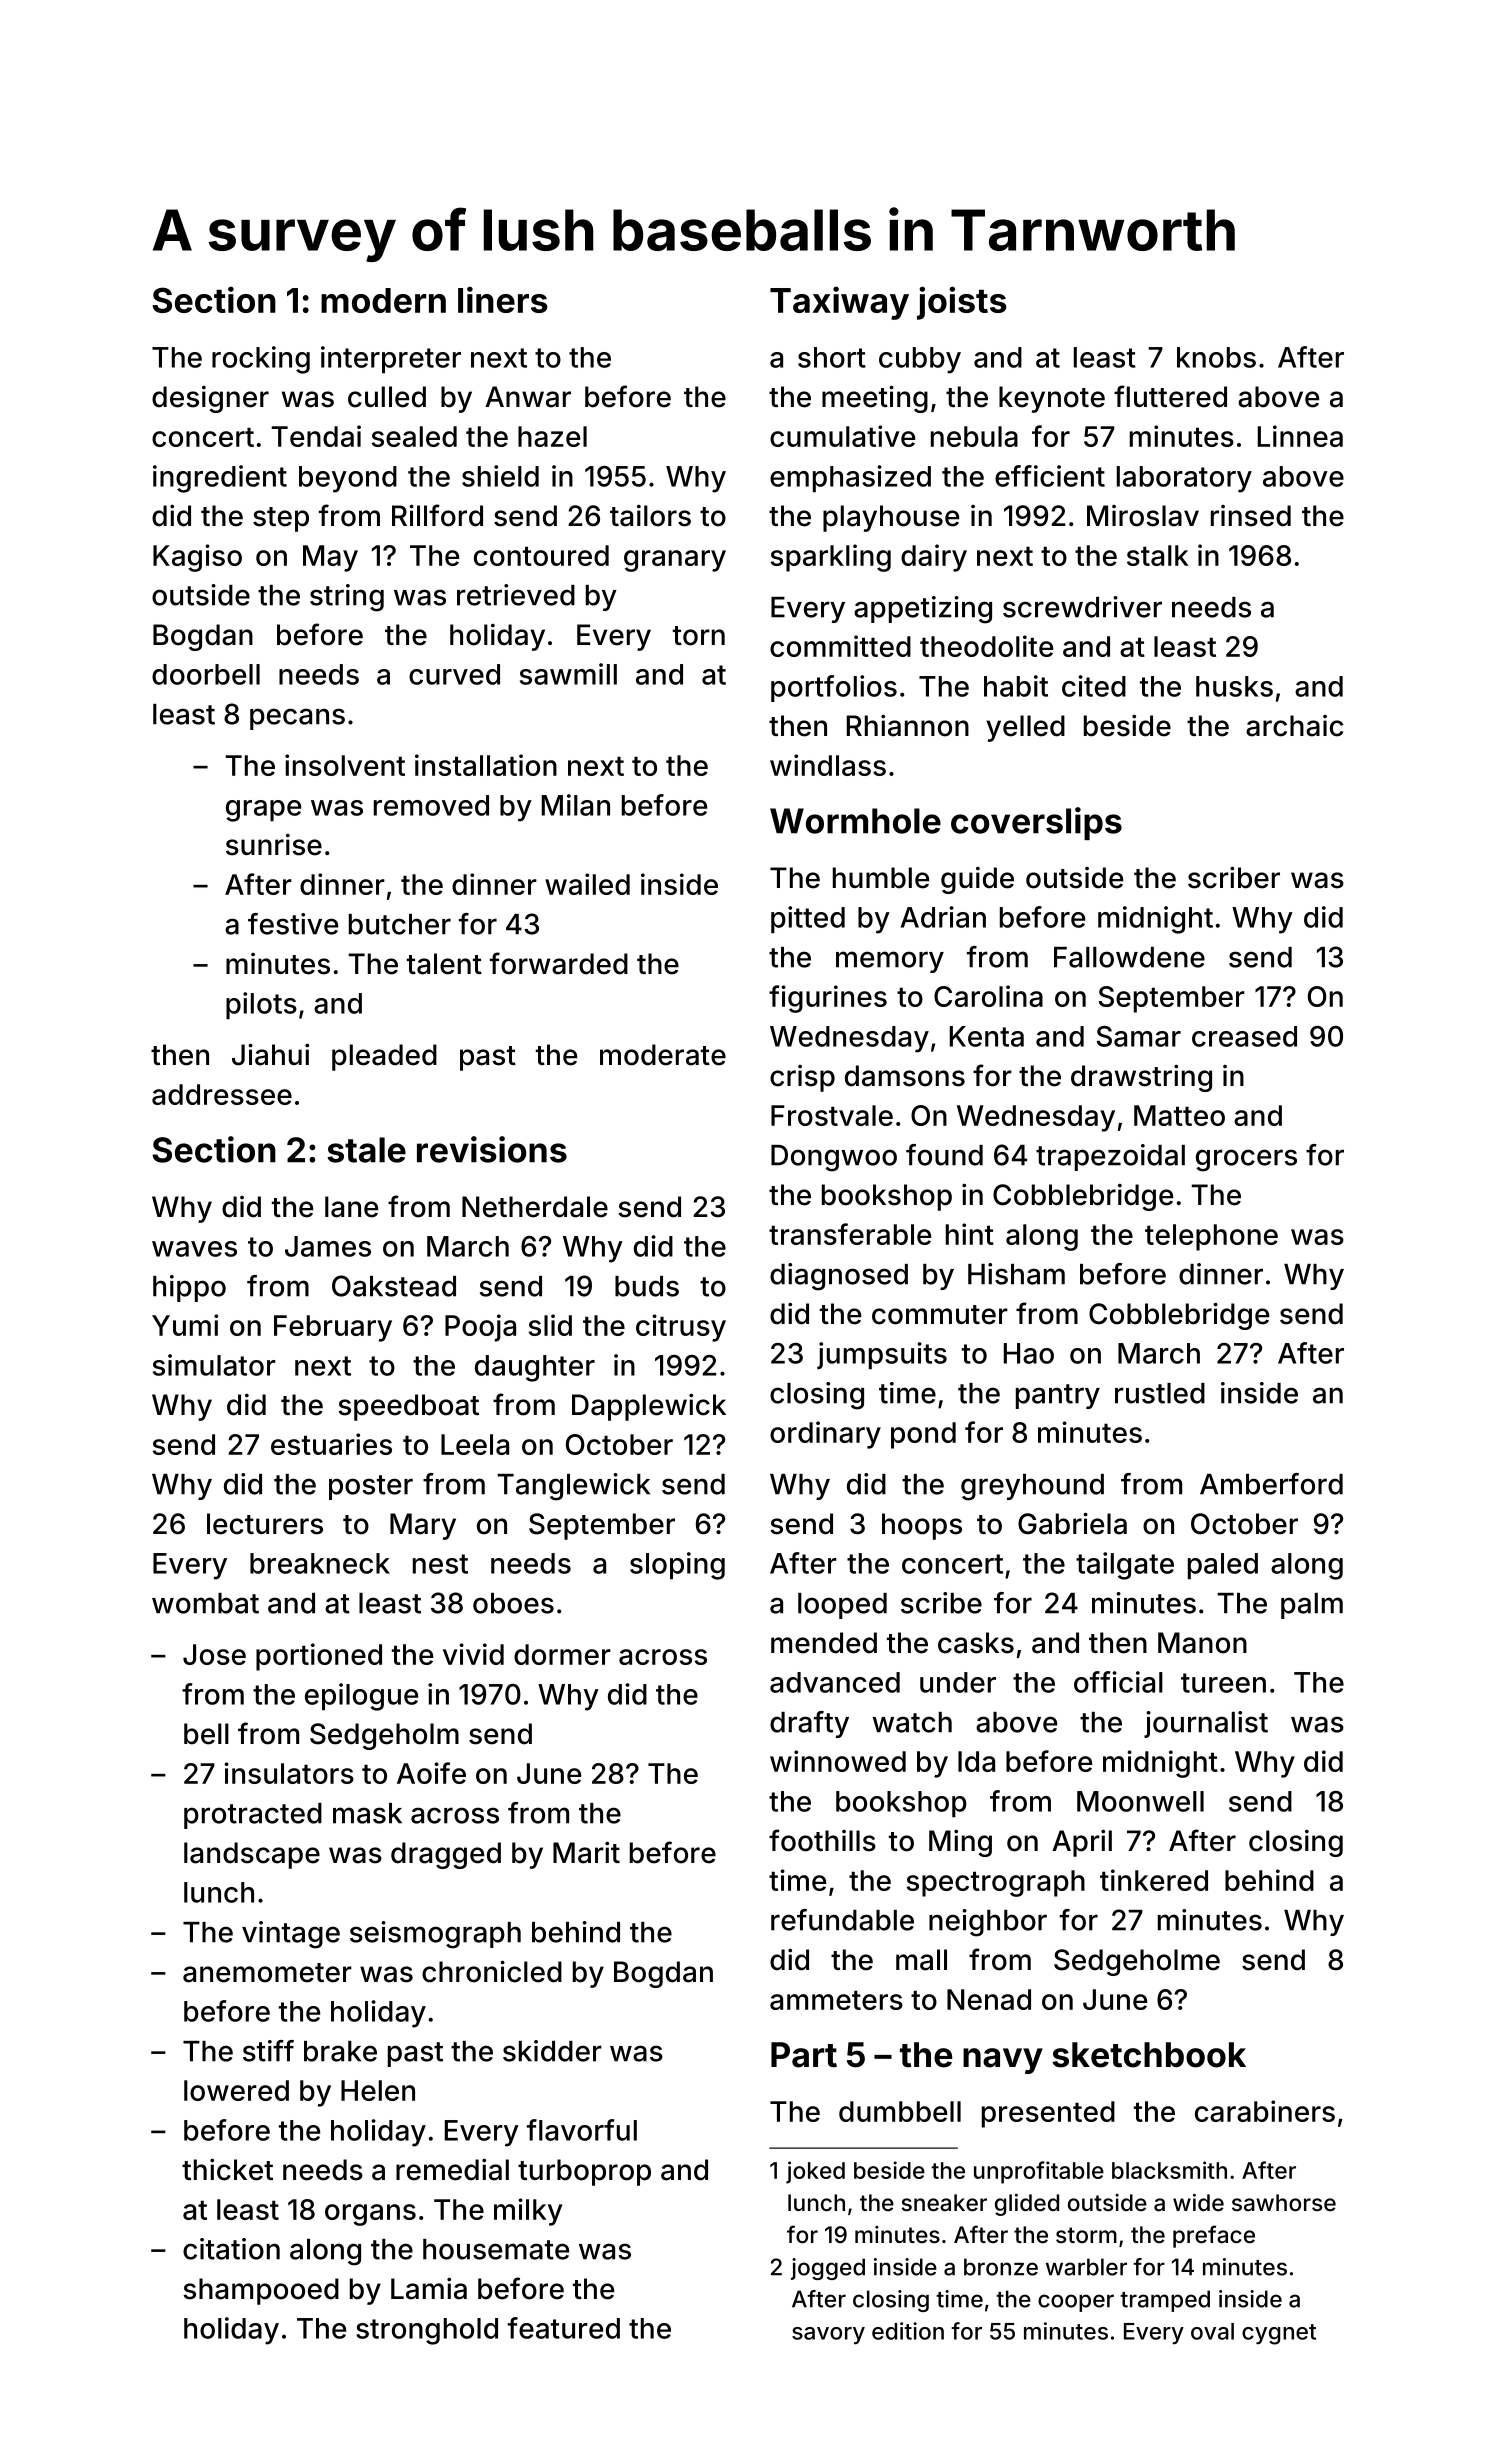 The image size is (1496, 2464). Describe the element at coordinates (1216, 357) in the screenshot. I see `knobs` at that location.
